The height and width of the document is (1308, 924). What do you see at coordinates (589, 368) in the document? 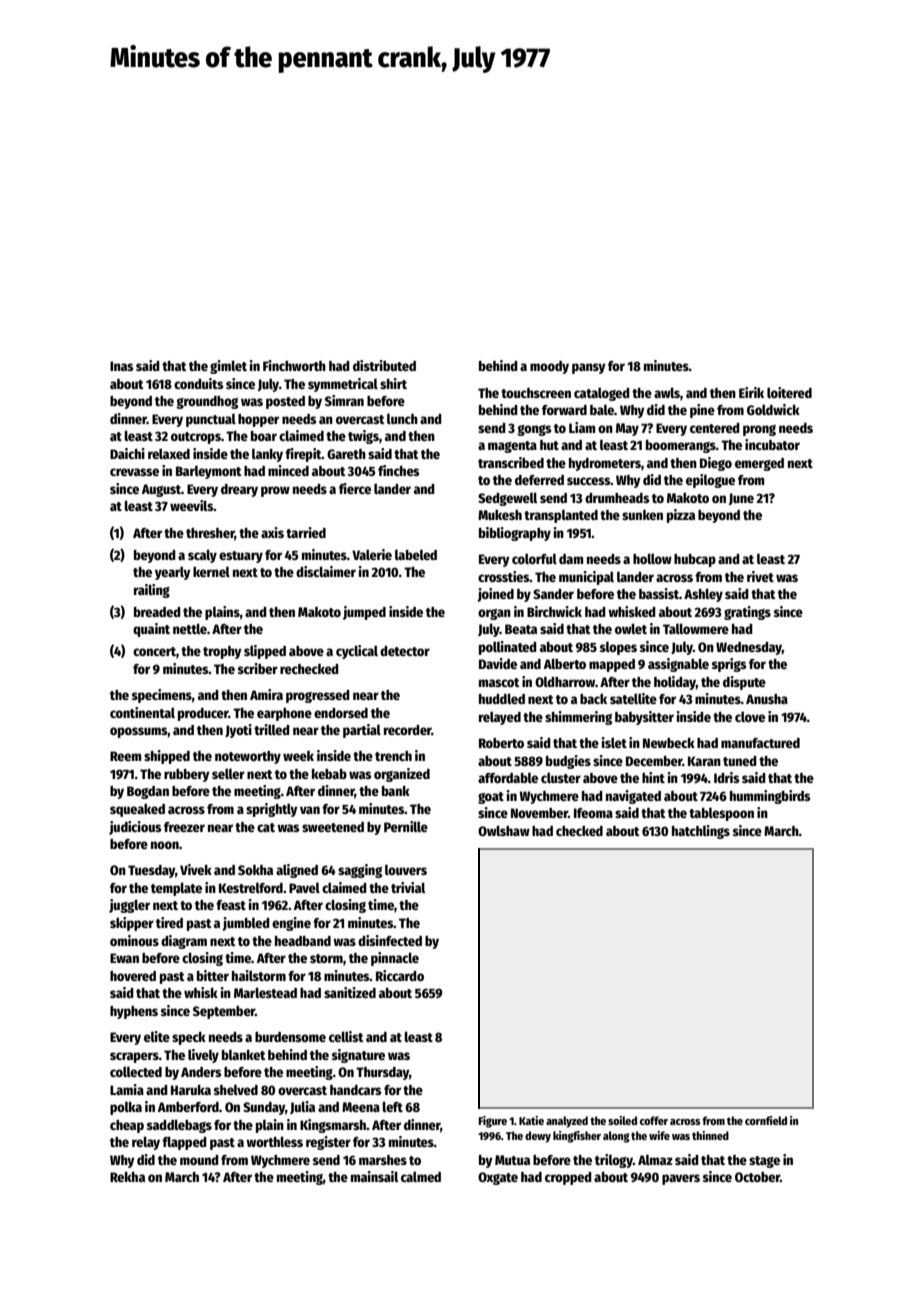
I see `pansy` at bounding box center [589, 368].
